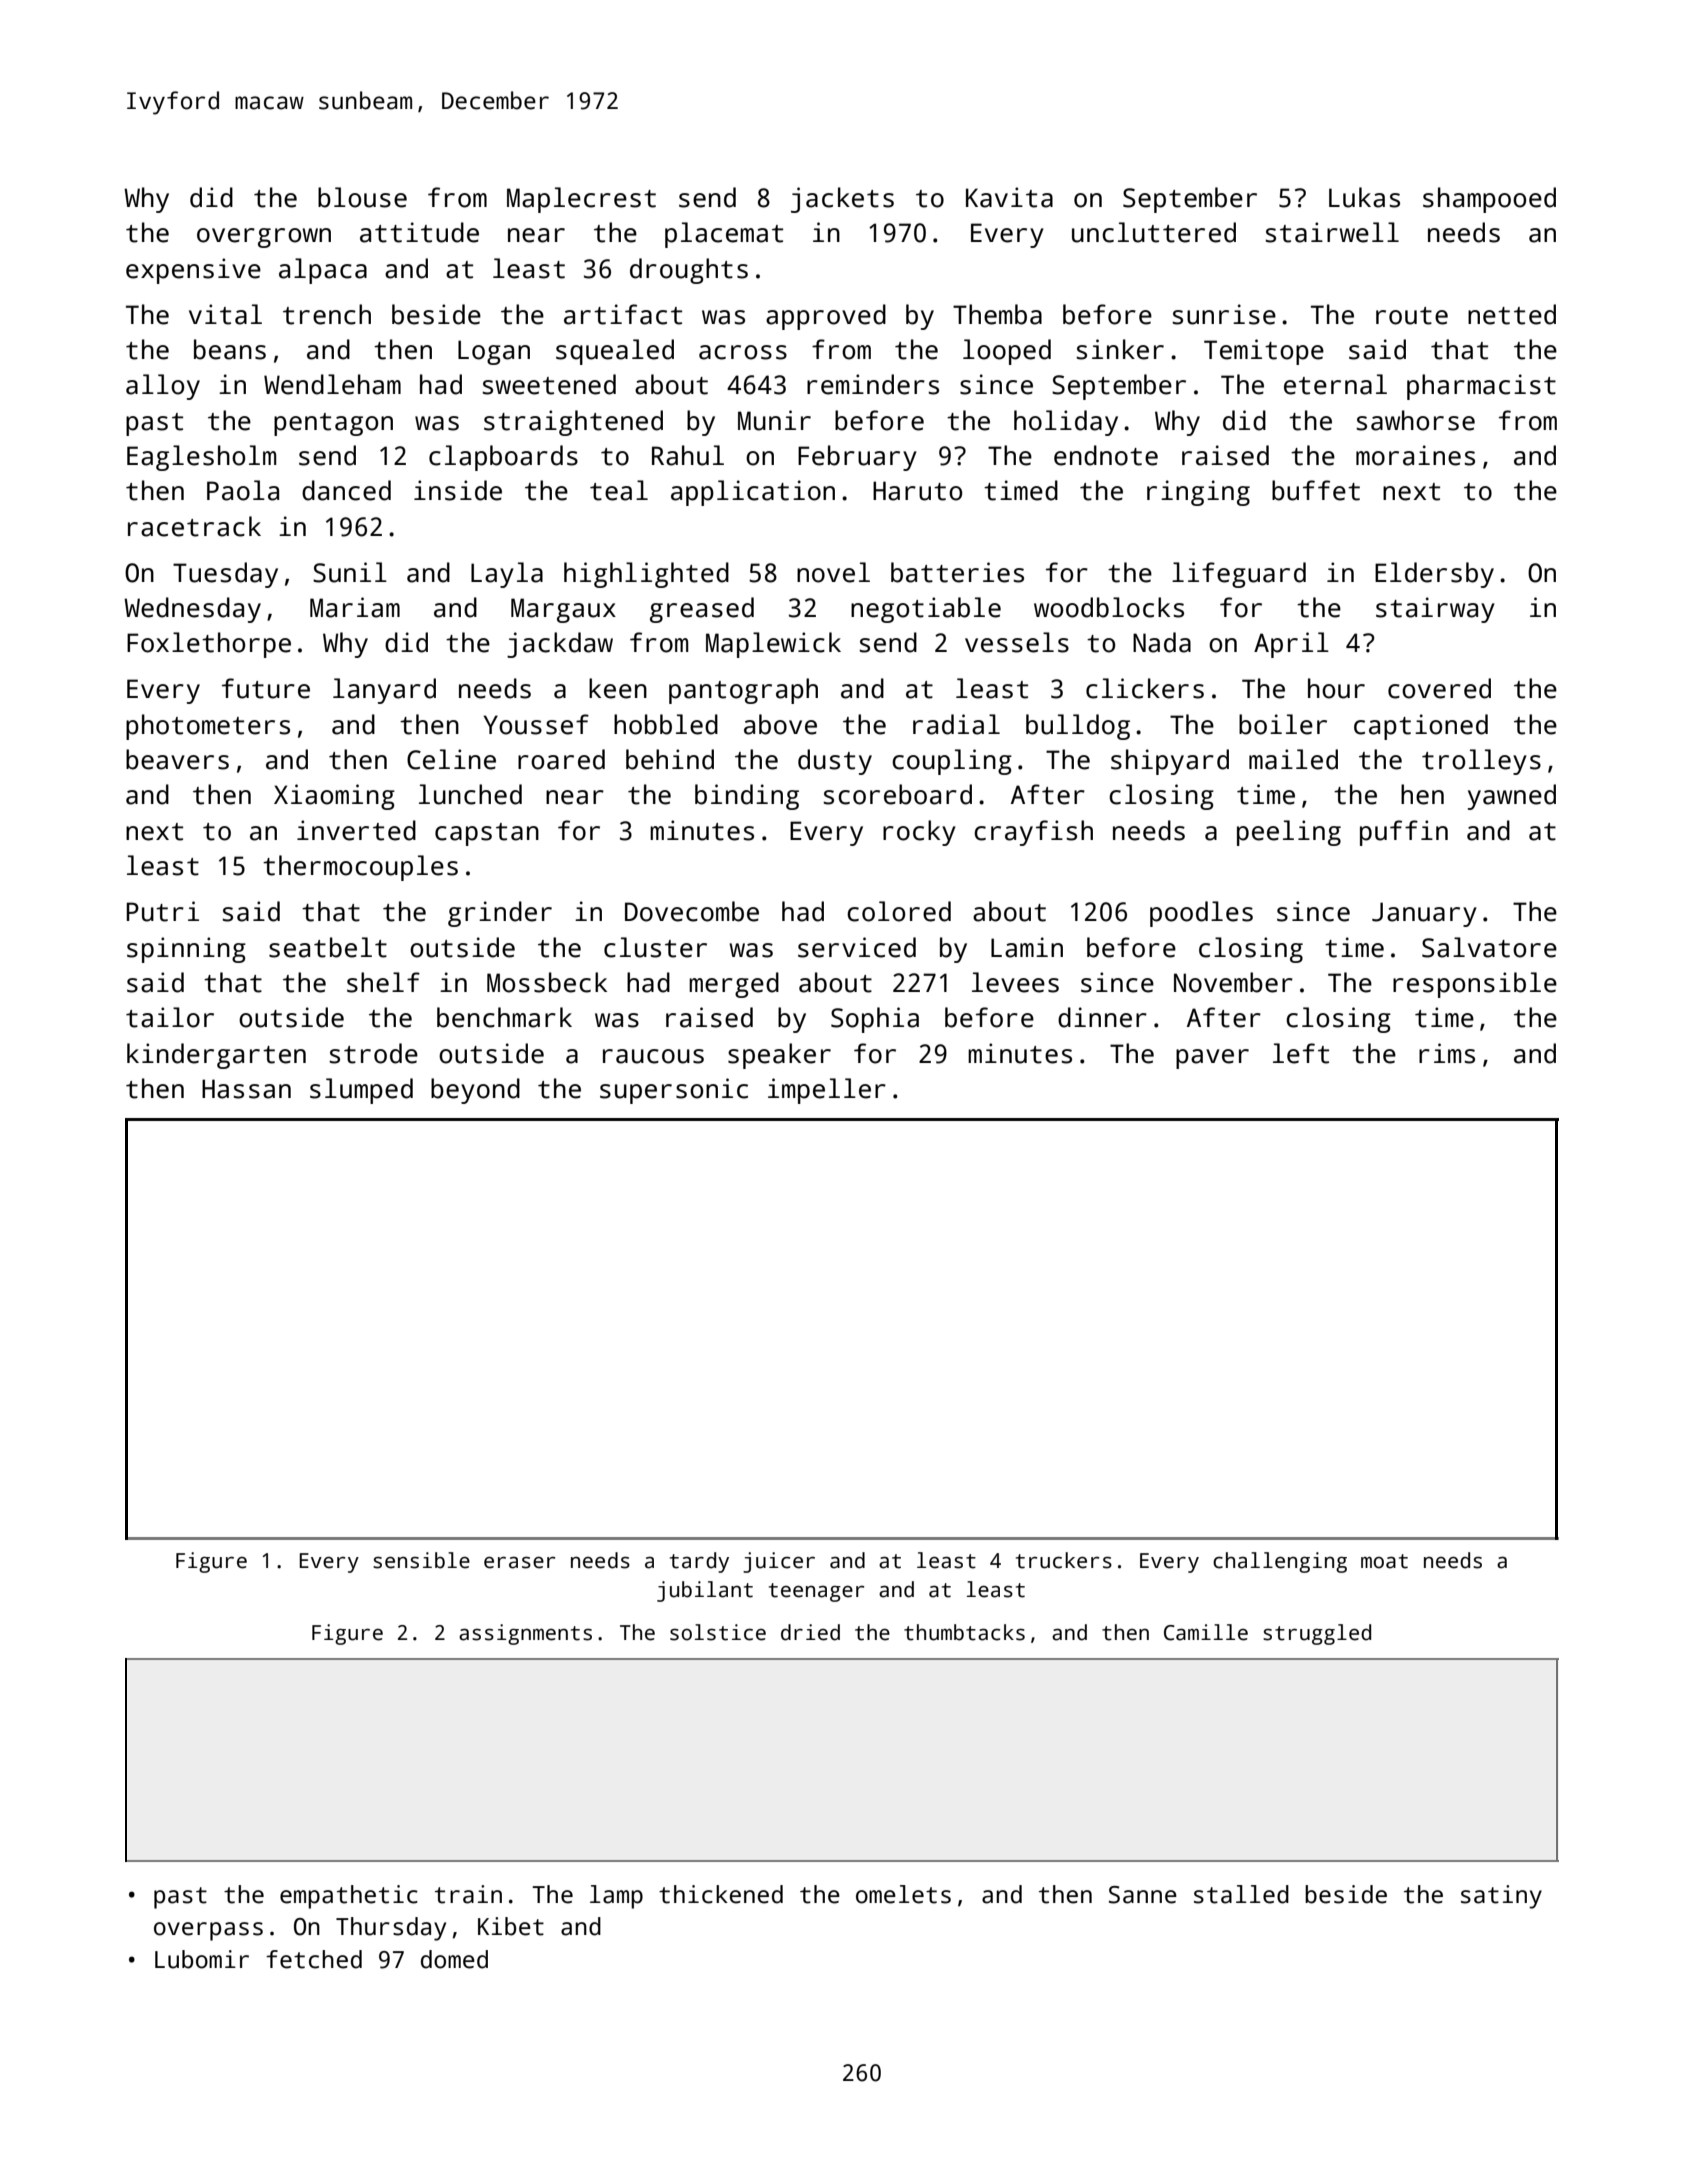  What do you see at coordinates (779, 1562) in the document?
I see `juicer` at bounding box center [779, 1562].
